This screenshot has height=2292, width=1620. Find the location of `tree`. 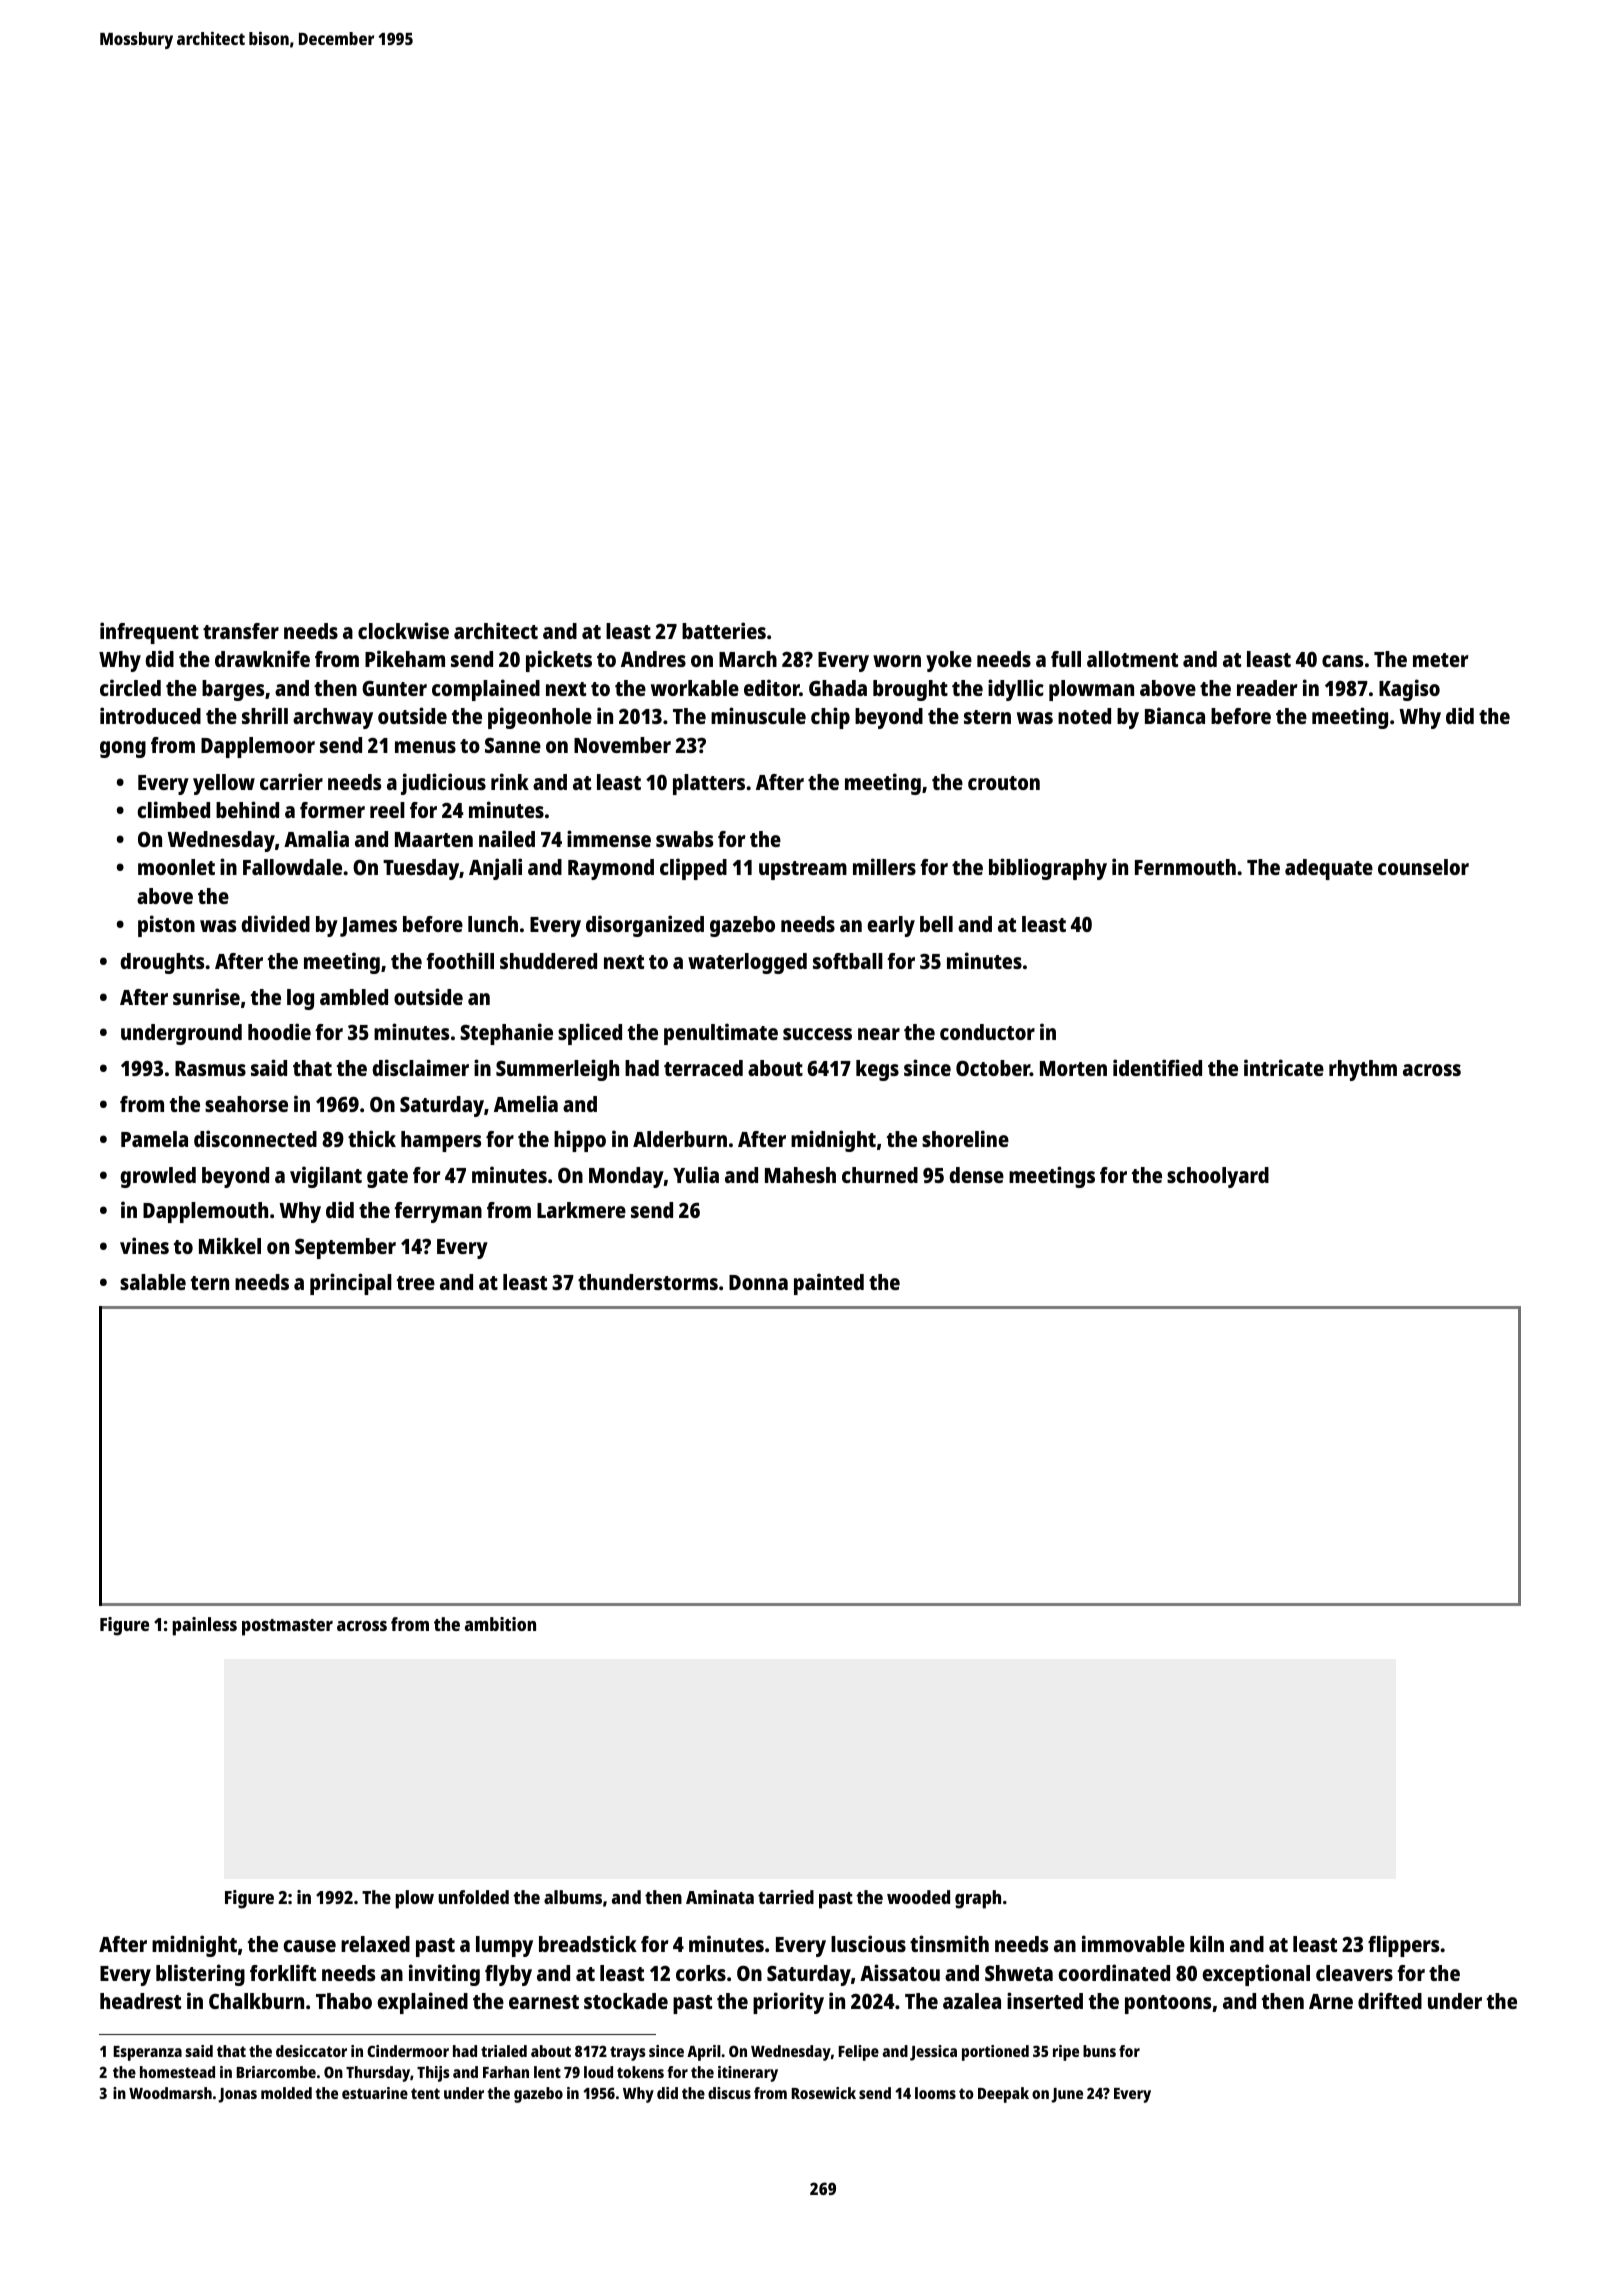

tree is located at coordinates (416, 1283).
